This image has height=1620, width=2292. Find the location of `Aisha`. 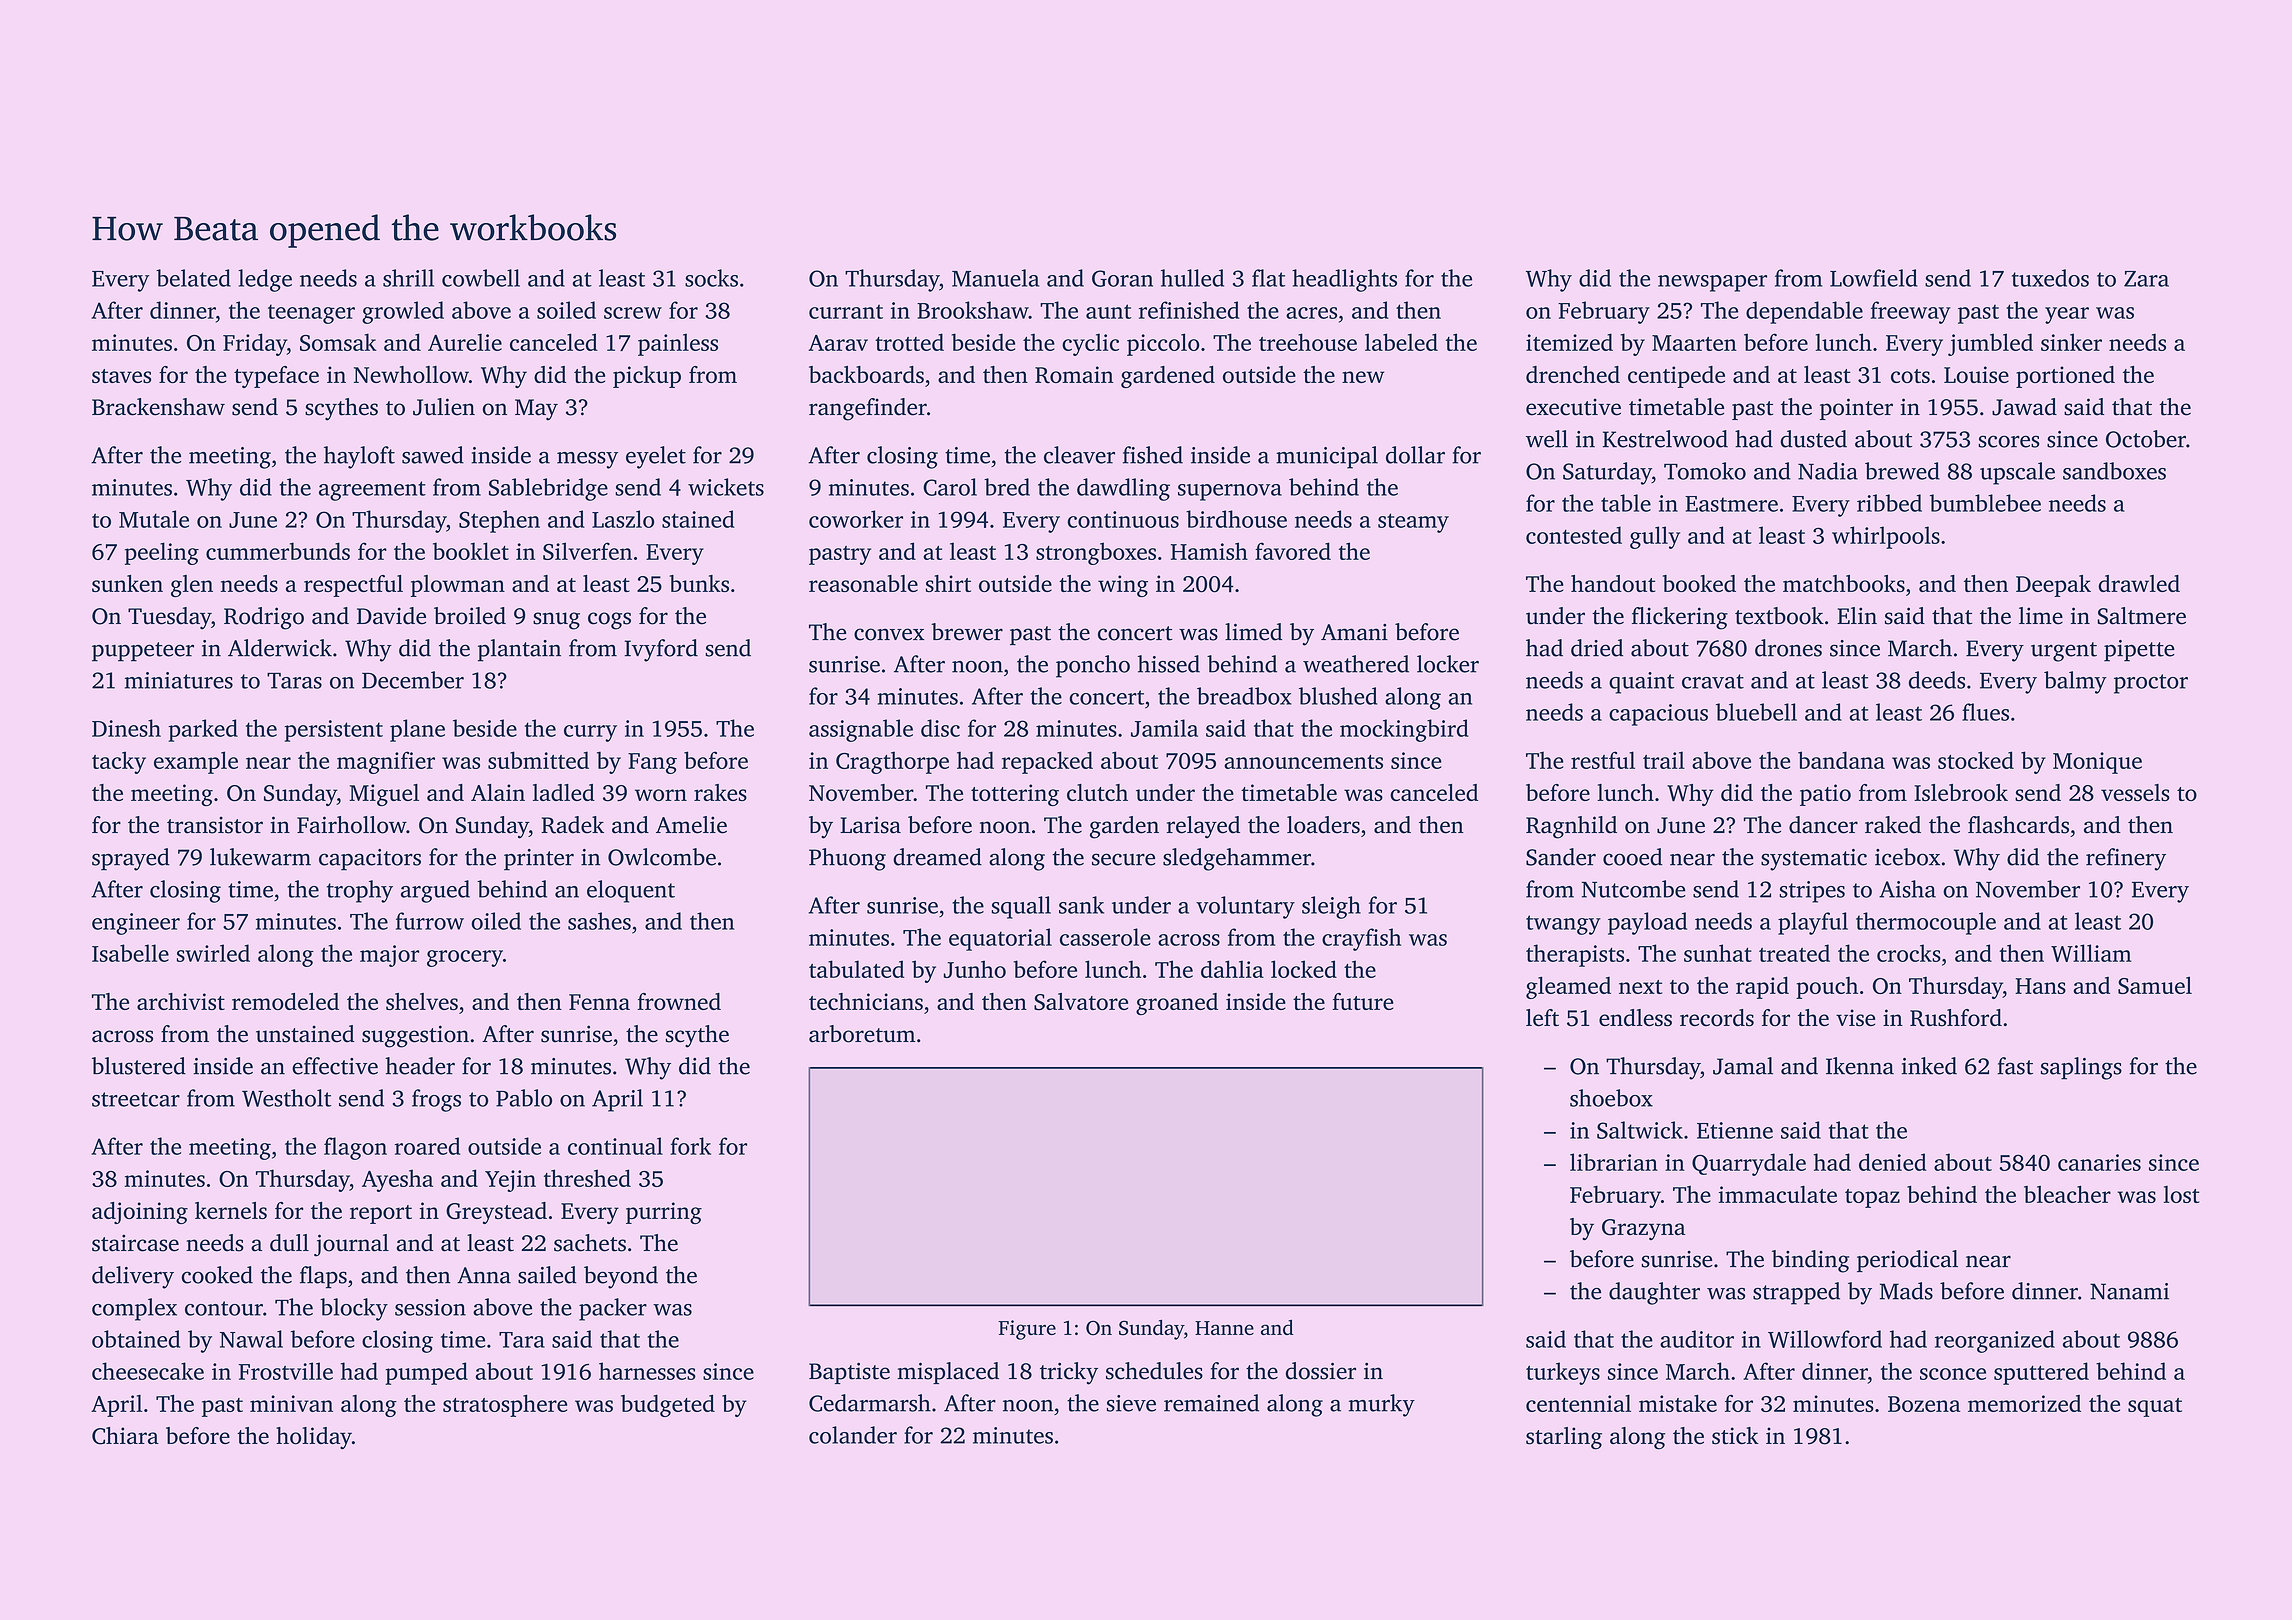

Aisha is located at coordinates (1907, 889).
